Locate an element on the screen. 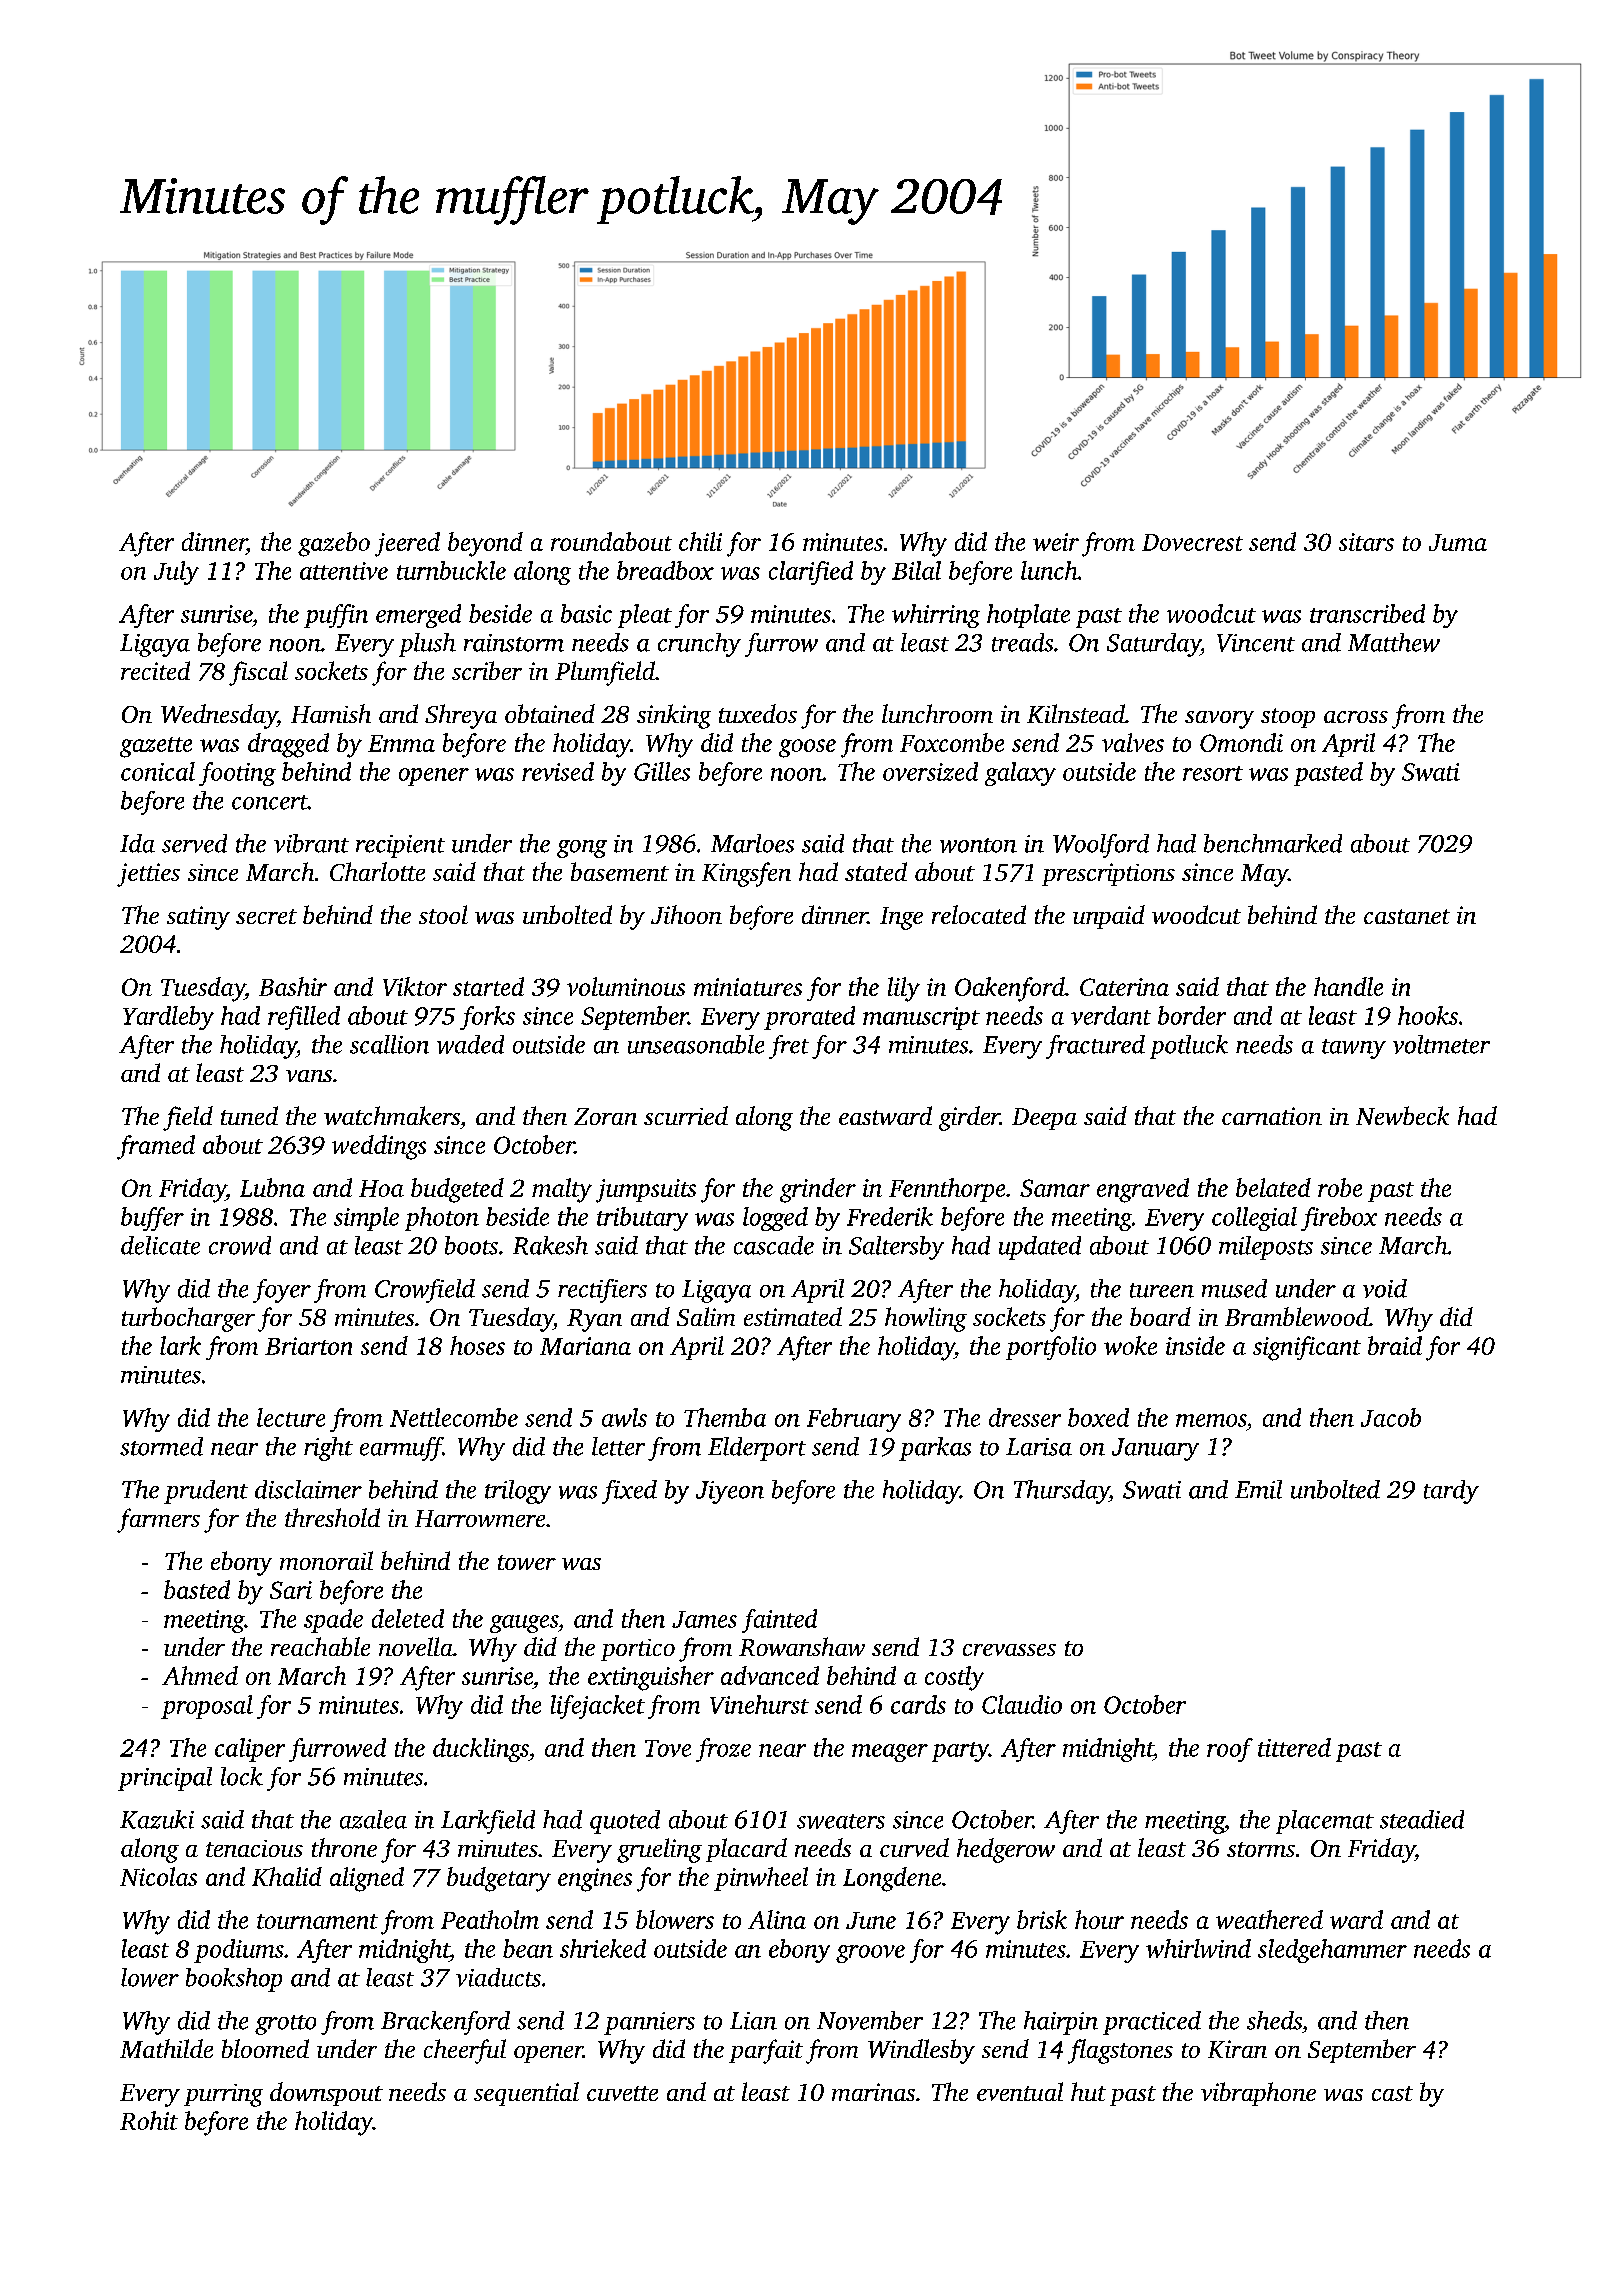 This screenshot has height=2292, width=1620. marinas is located at coordinates (873, 2092).
